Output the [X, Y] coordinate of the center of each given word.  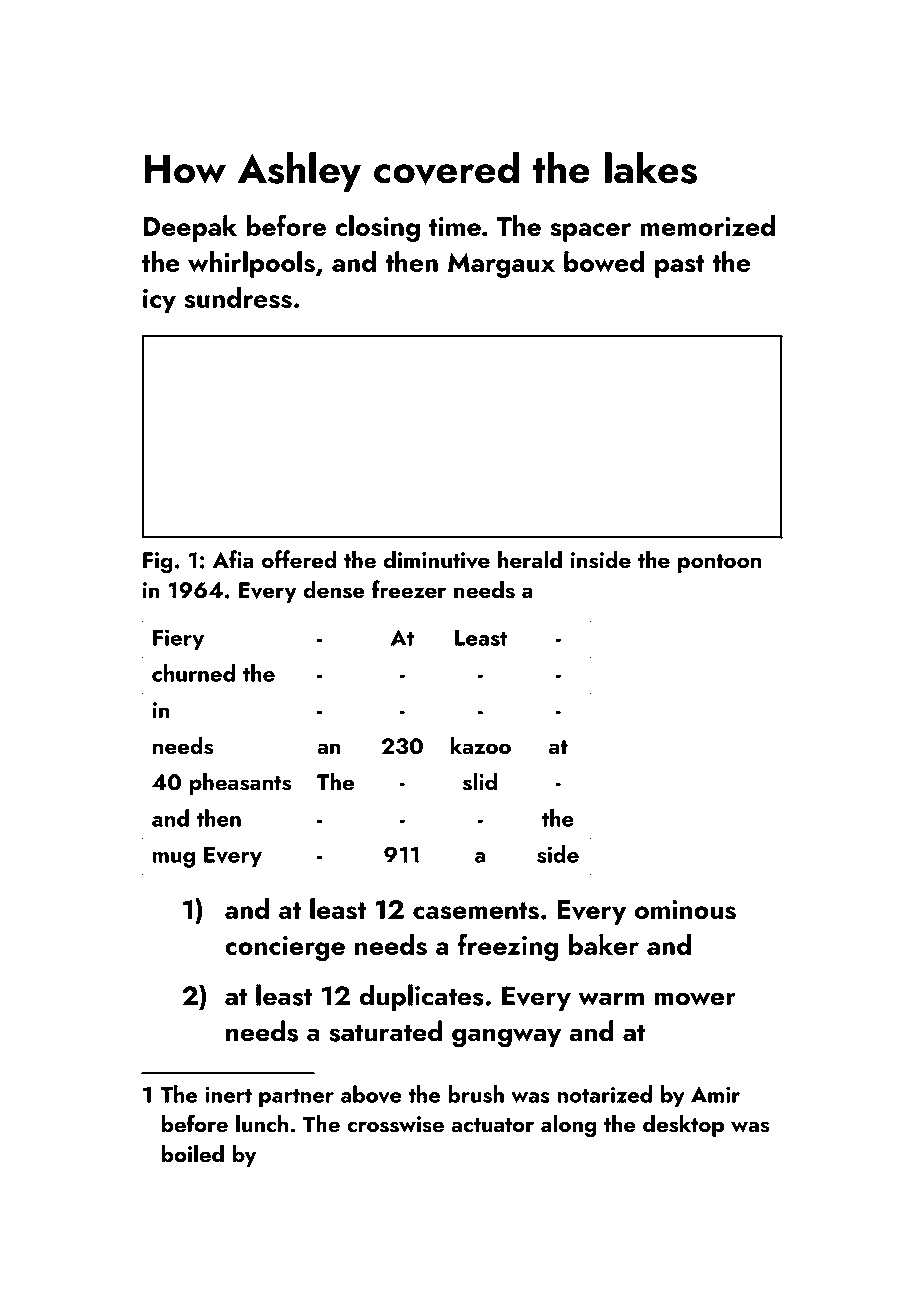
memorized [708, 225]
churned [193, 673]
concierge [285, 948]
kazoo [480, 745]
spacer [590, 232]
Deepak [190, 228]
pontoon [719, 563]
